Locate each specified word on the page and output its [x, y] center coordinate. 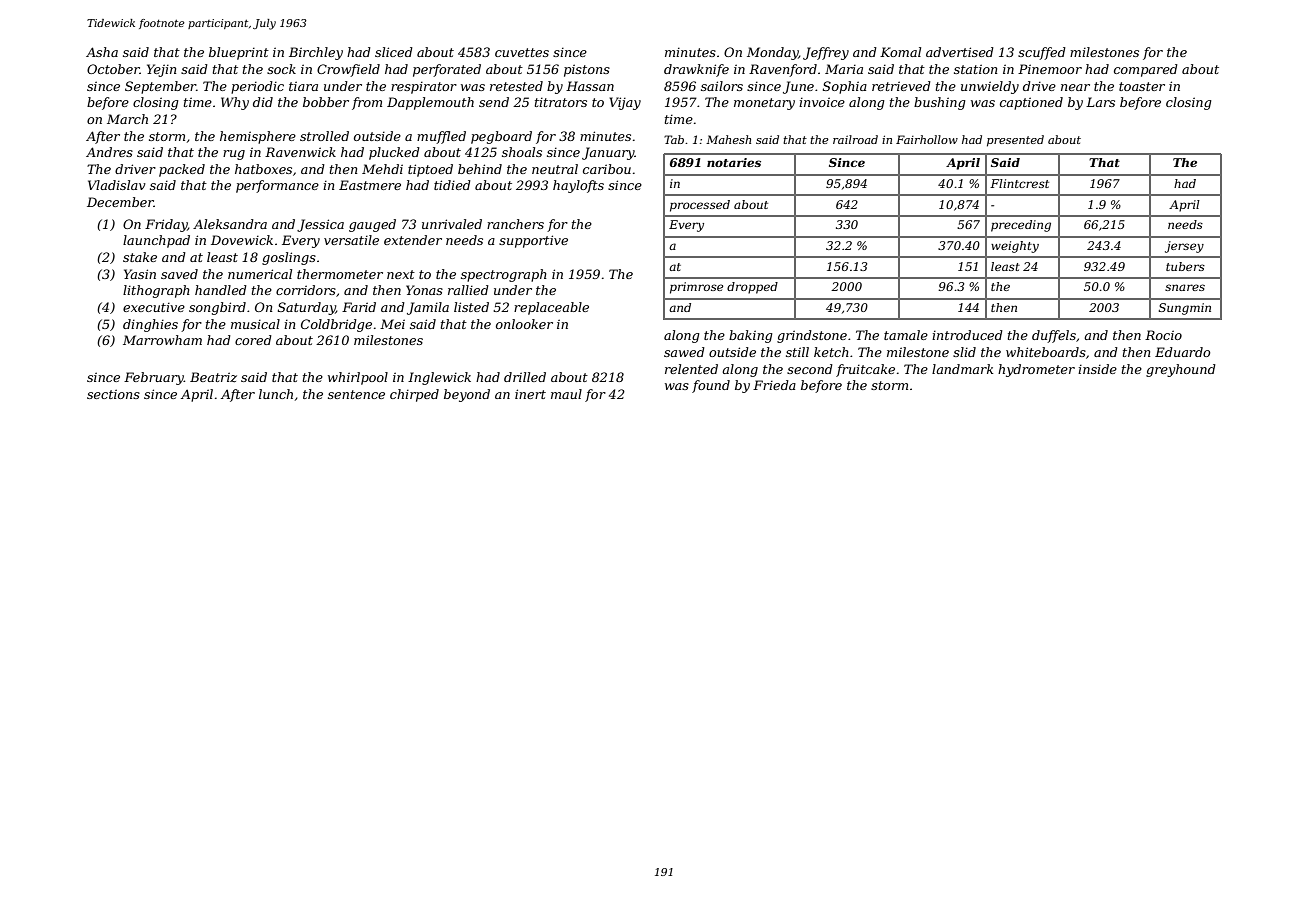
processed [700, 206]
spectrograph [504, 275]
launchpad [156, 241]
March [127, 119]
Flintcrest [1019, 183]
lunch [276, 394]
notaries [734, 162]
